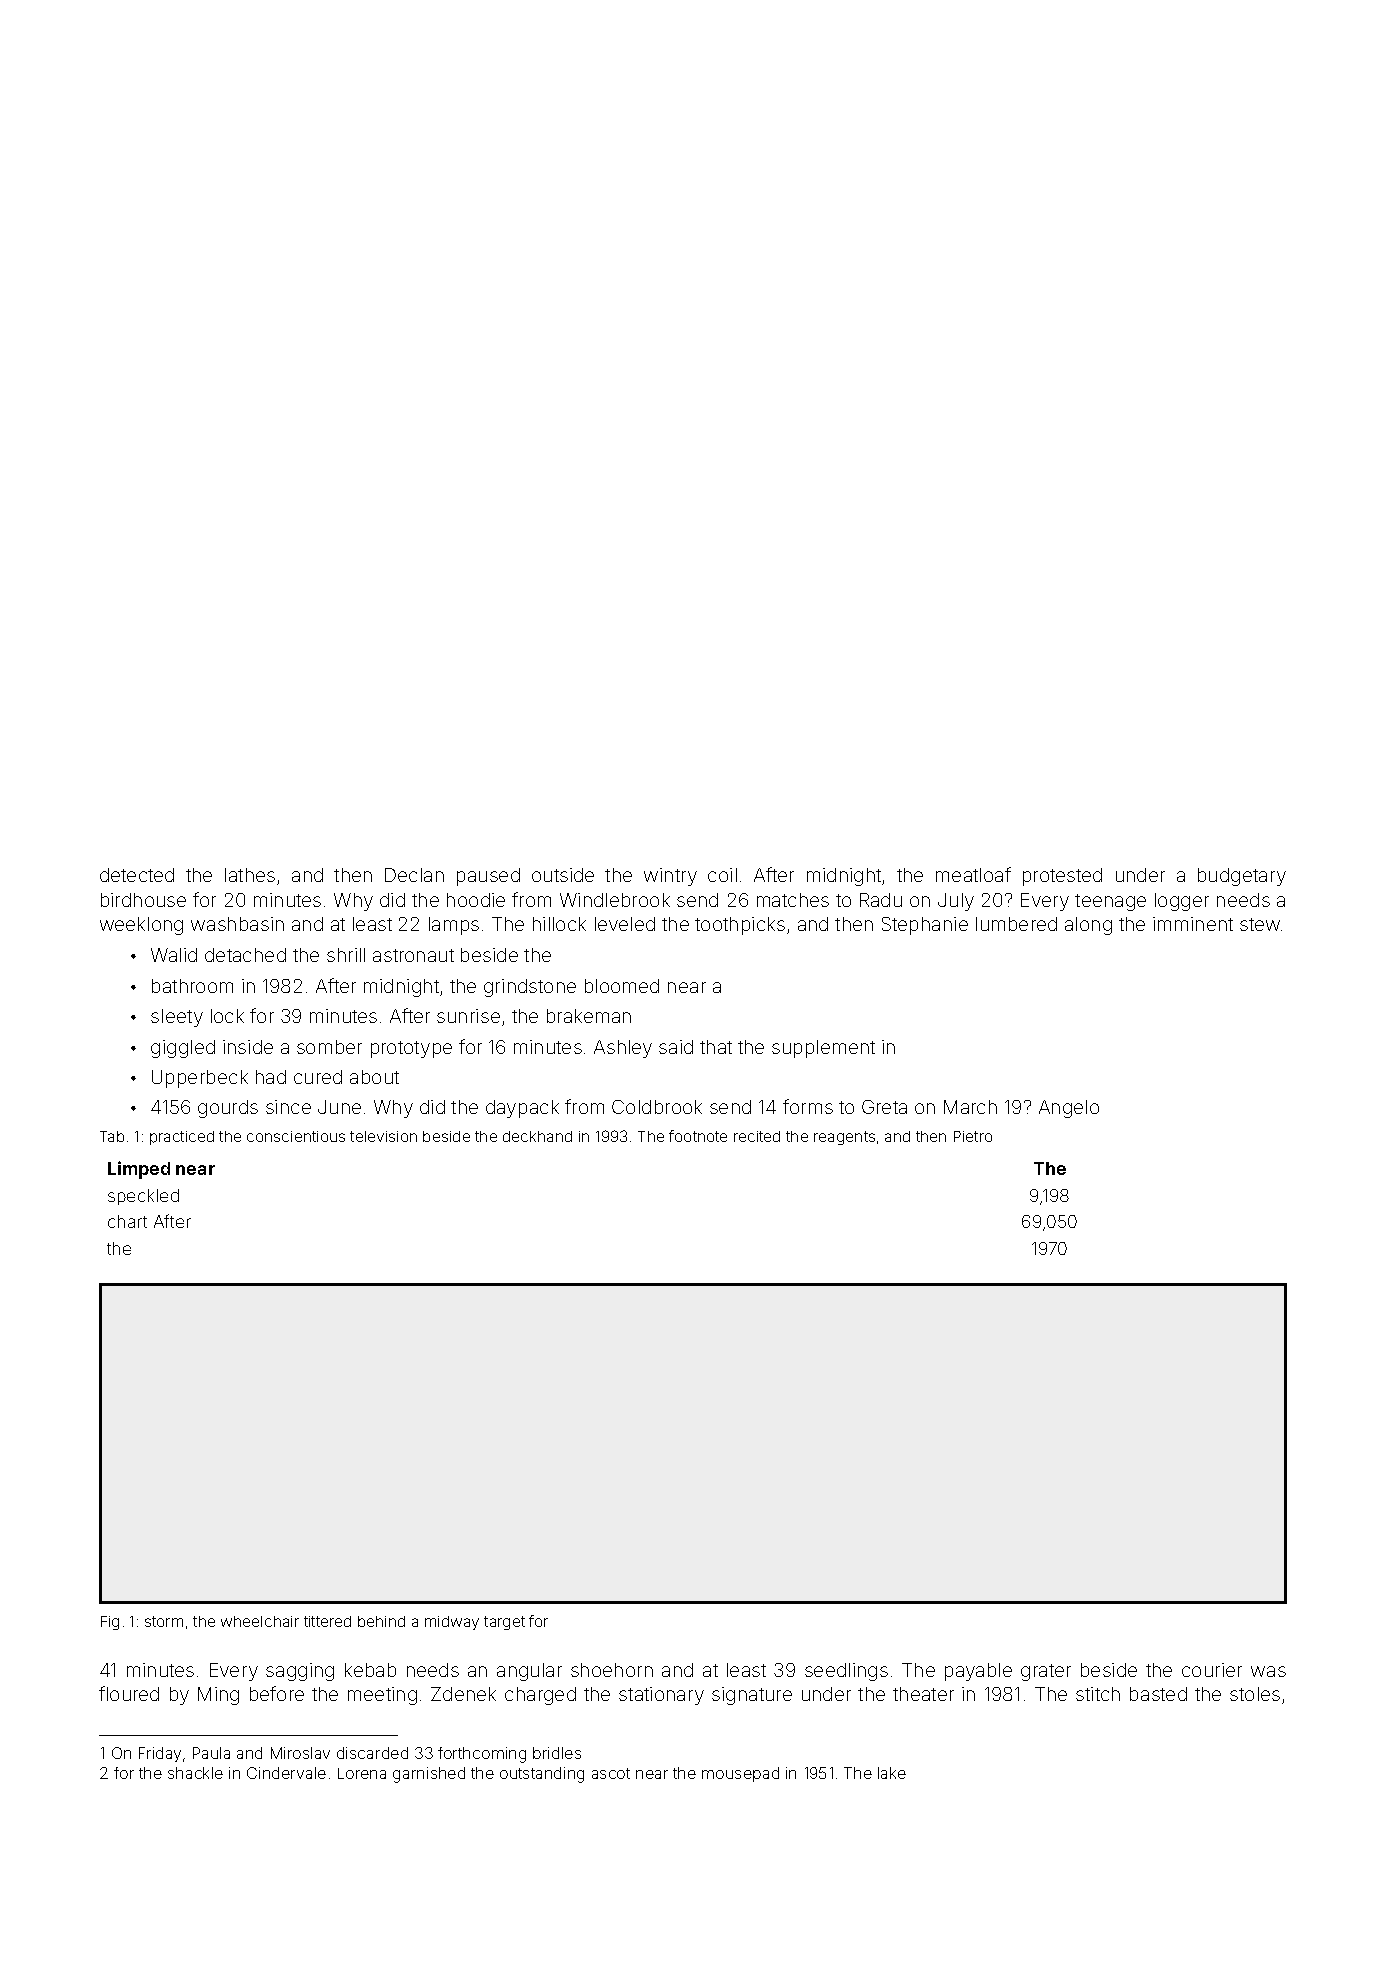 The height and width of the screenshot is (1969, 1386). I want to click on sunrise, so click(468, 1016).
